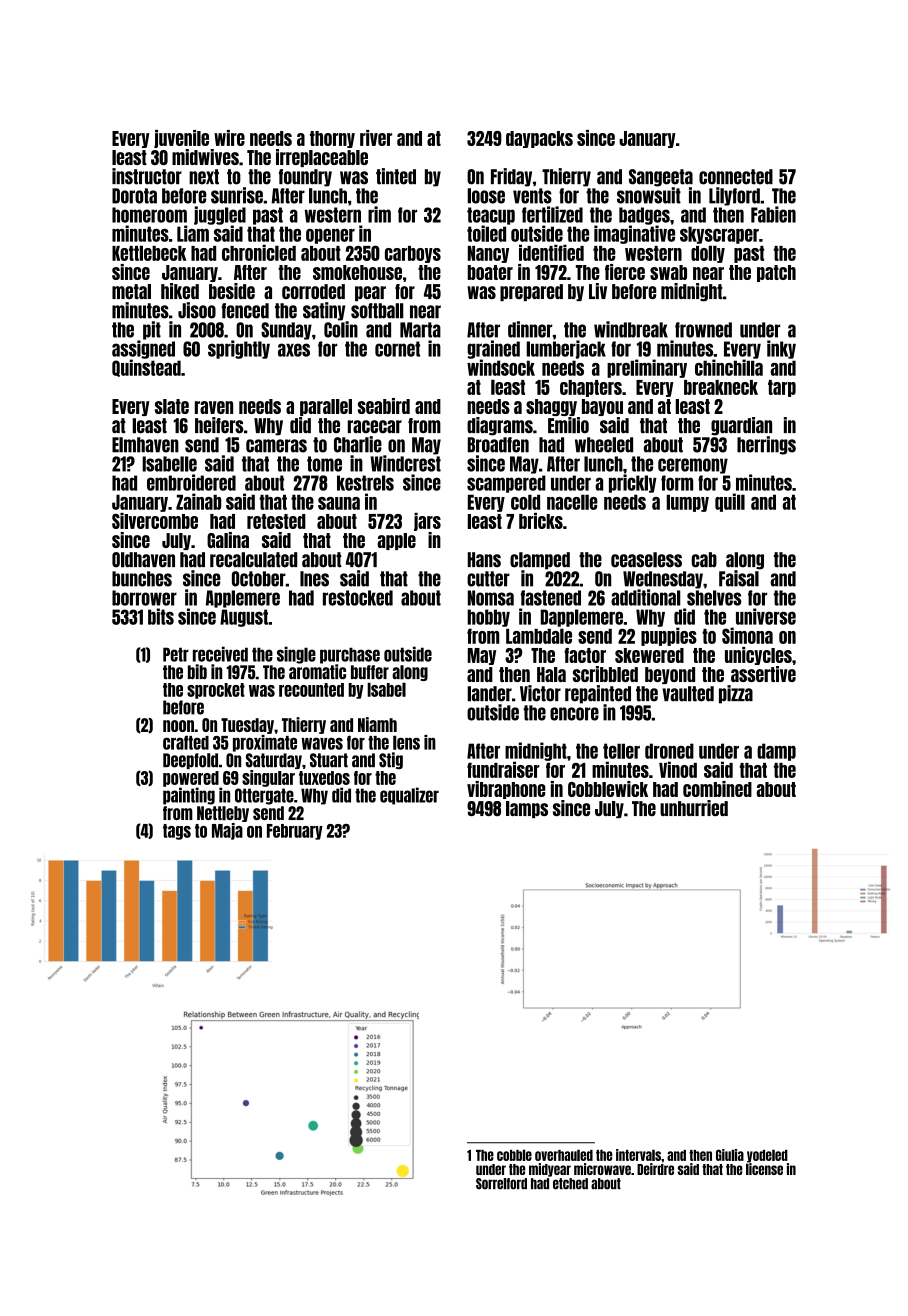 This screenshot has width=908, height=1316. What do you see at coordinates (776, 752) in the screenshot?
I see `damp` at bounding box center [776, 752].
